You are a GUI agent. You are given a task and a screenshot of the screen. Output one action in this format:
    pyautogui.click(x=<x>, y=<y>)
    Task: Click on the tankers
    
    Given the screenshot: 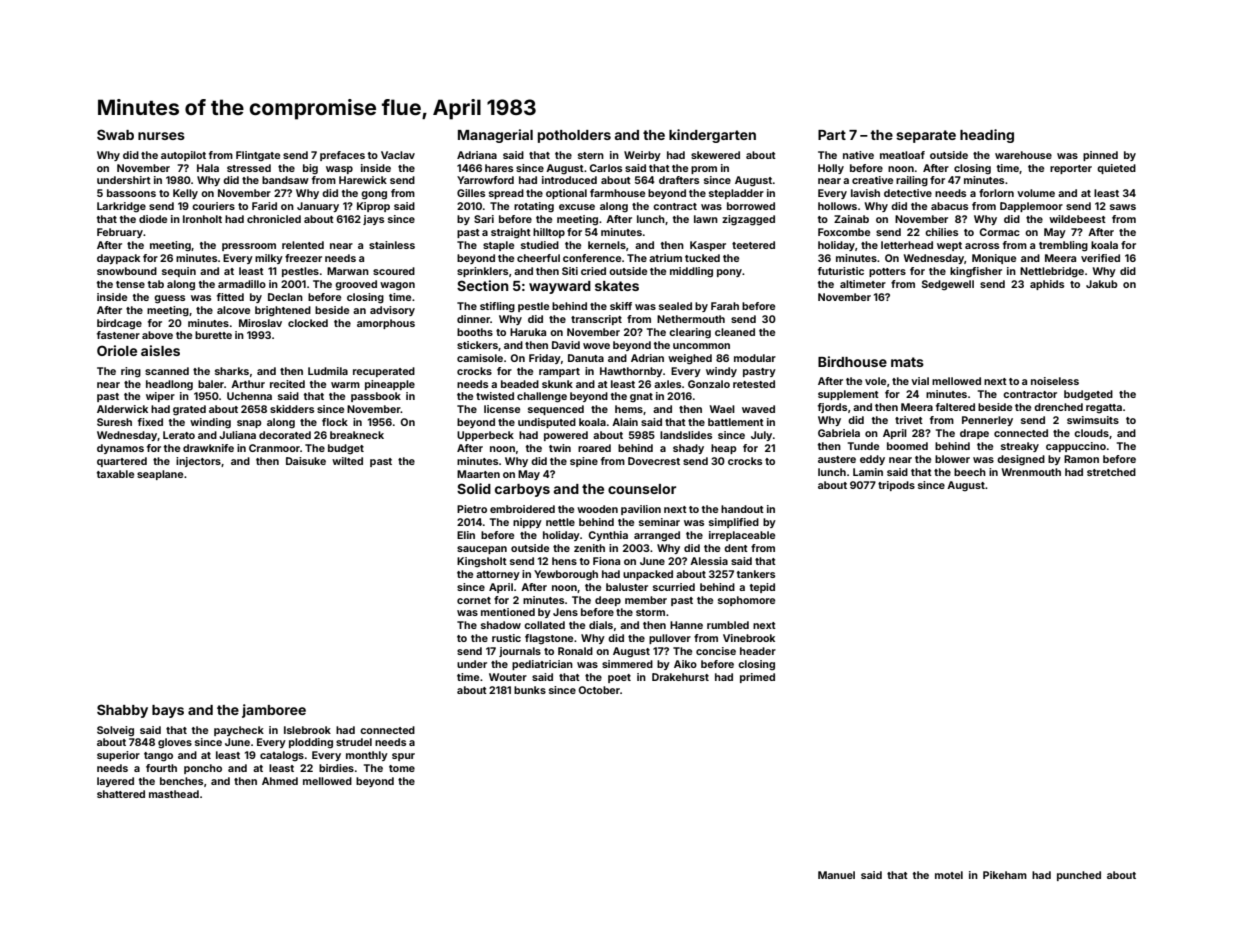 What is the action you would take?
    pyautogui.click(x=756, y=574)
